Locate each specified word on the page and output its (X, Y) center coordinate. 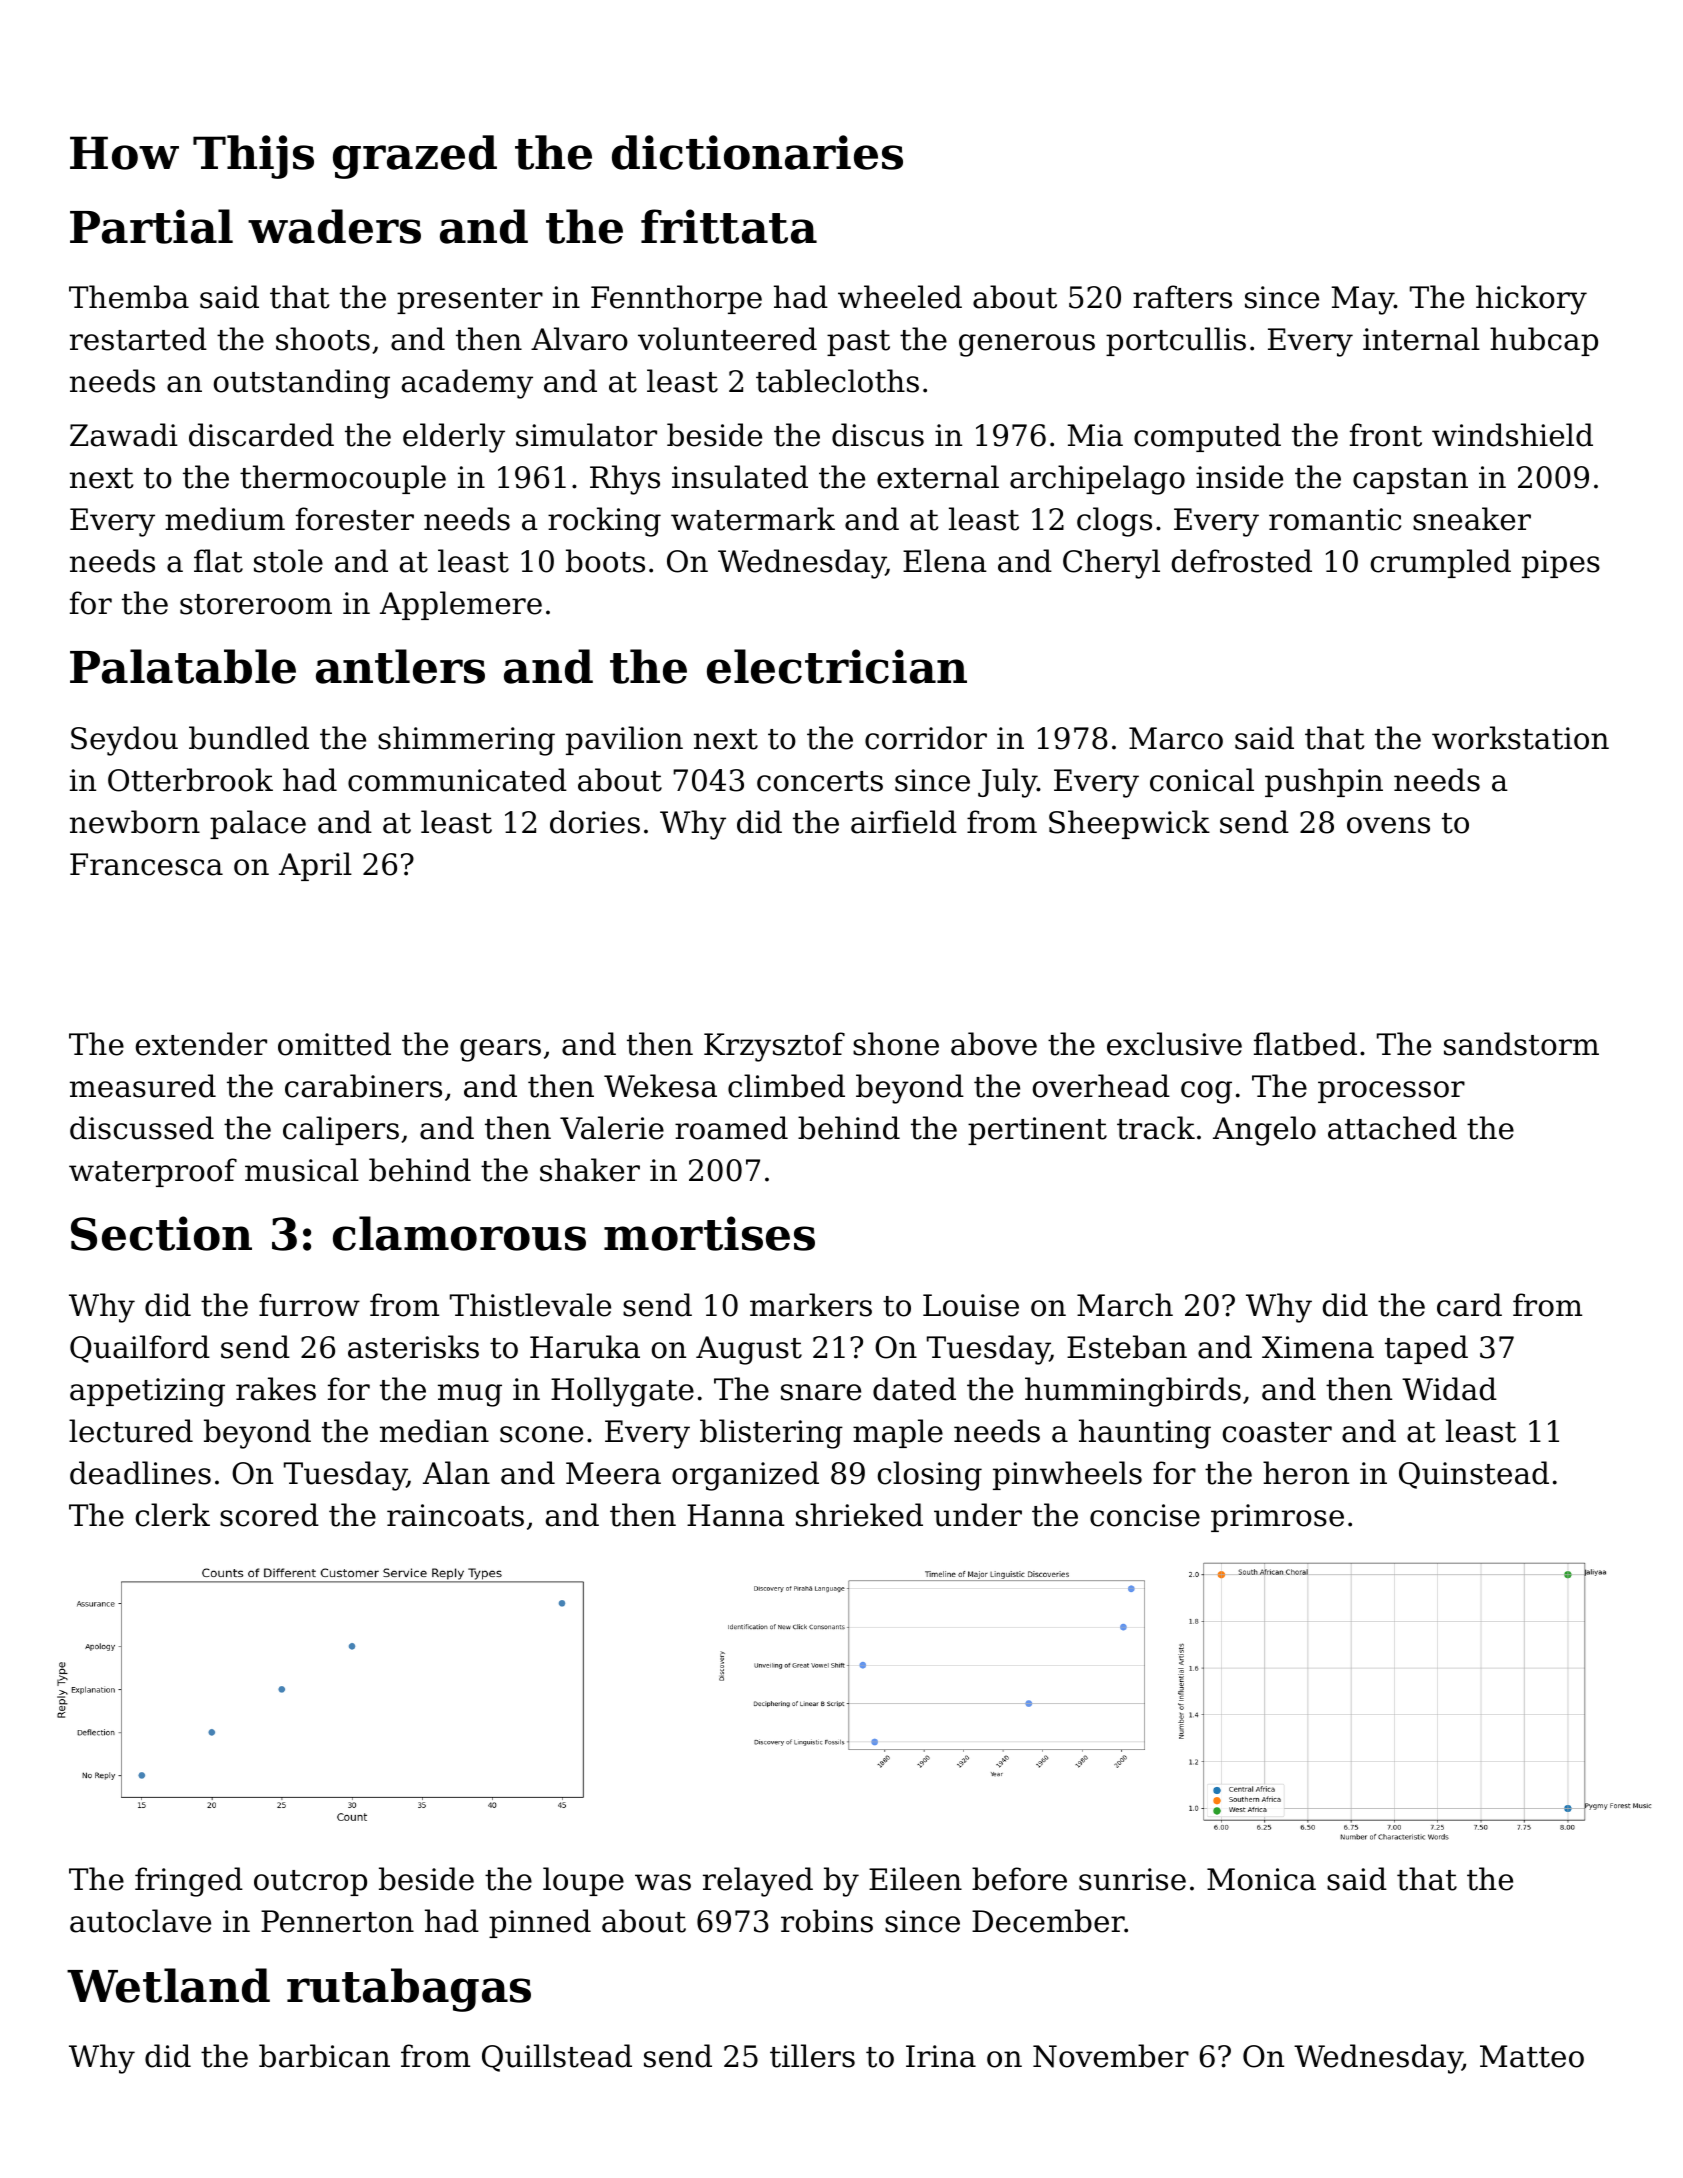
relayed (758, 1882)
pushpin (1324, 782)
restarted (138, 339)
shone (896, 1044)
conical (1202, 780)
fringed (189, 1882)
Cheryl (1111, 564)
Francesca (146, 864)
